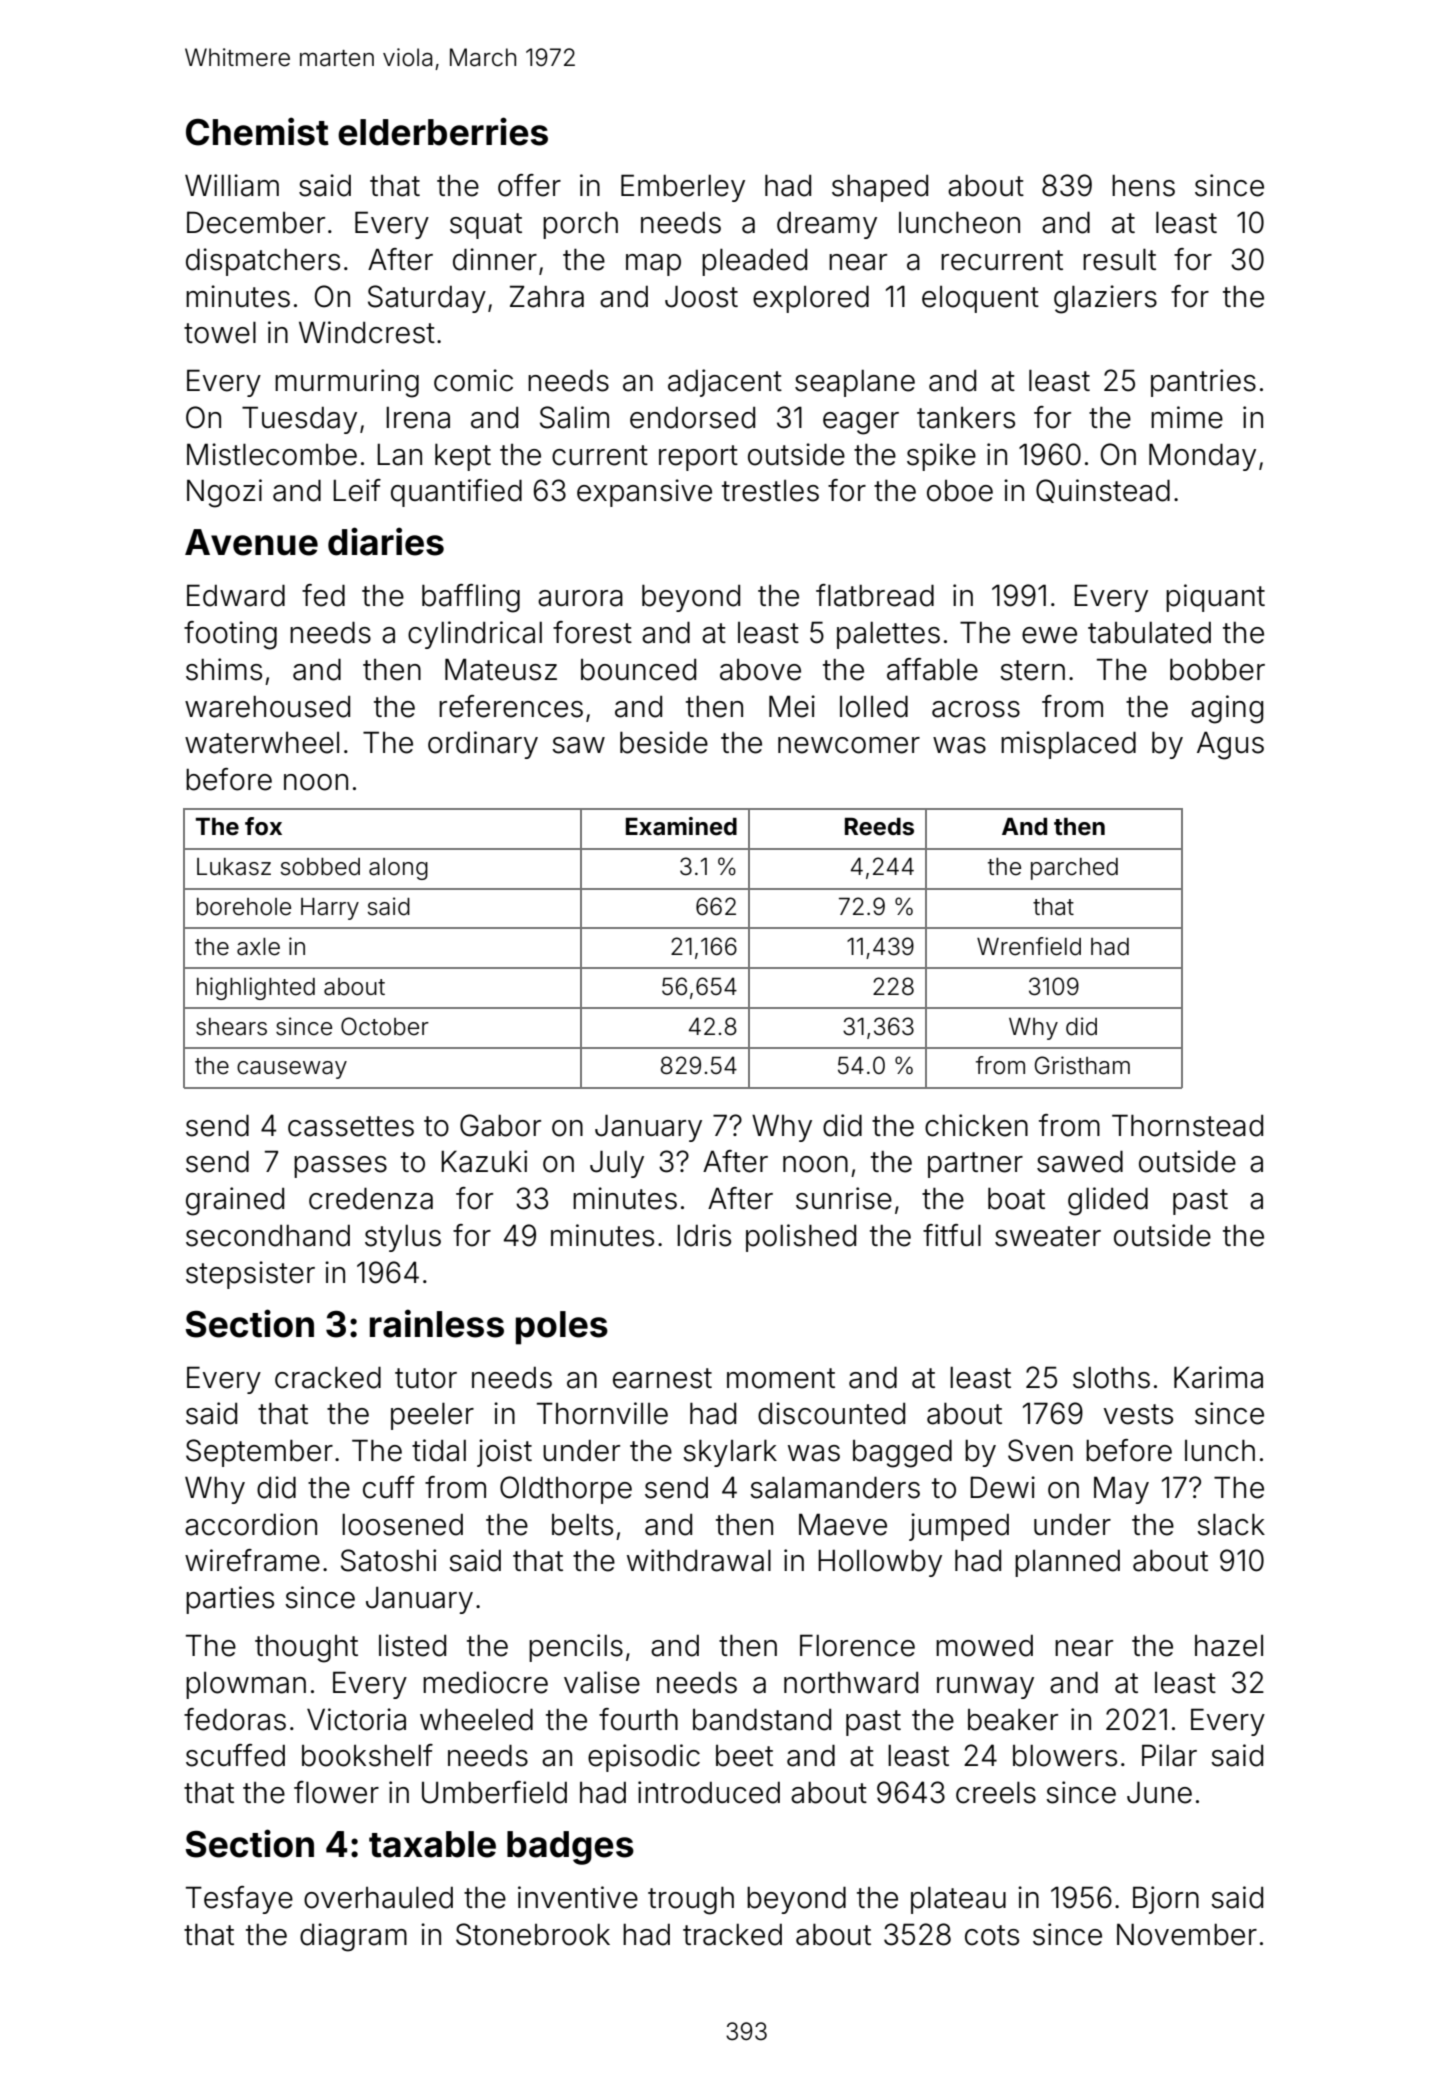 The width and height of the screenshot is (1450, 2100). Describe the element at coordinates (730, 1453) in the screenshot. I see `skylark` at that location.
